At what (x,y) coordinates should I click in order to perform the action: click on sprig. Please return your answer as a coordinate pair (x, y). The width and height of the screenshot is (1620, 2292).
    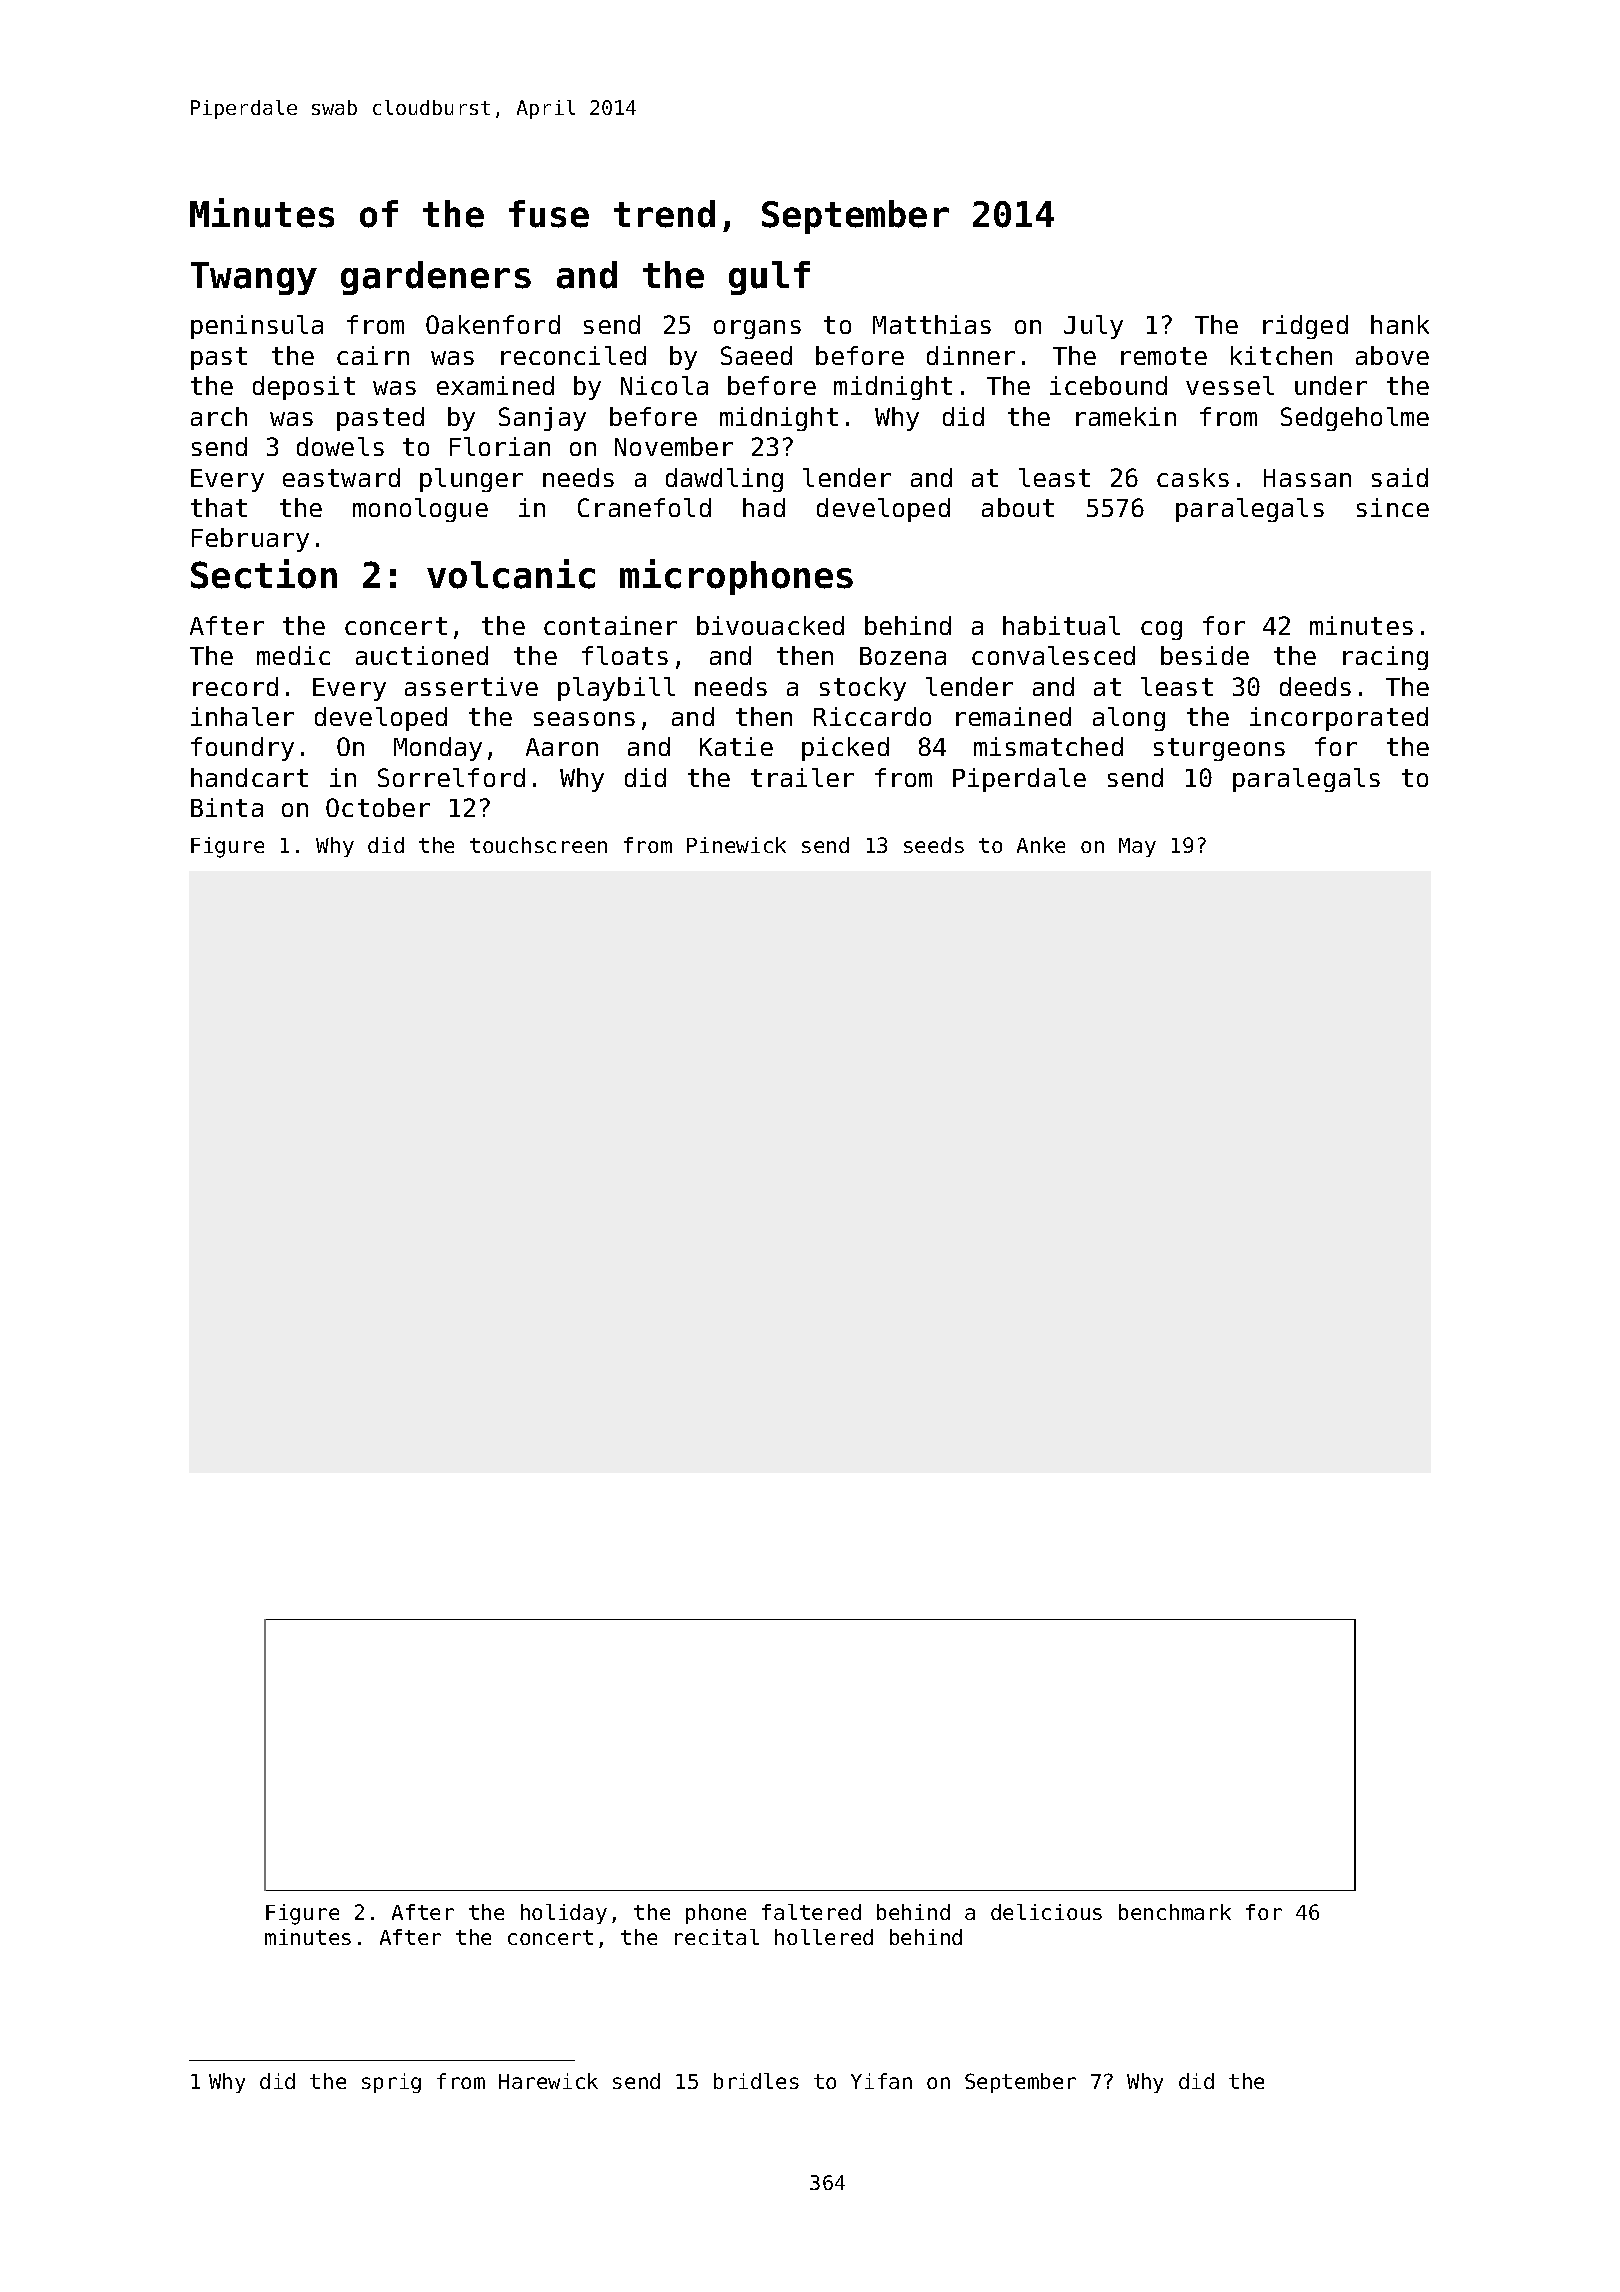
    Looking at the image, I should click on (391, 2083).
